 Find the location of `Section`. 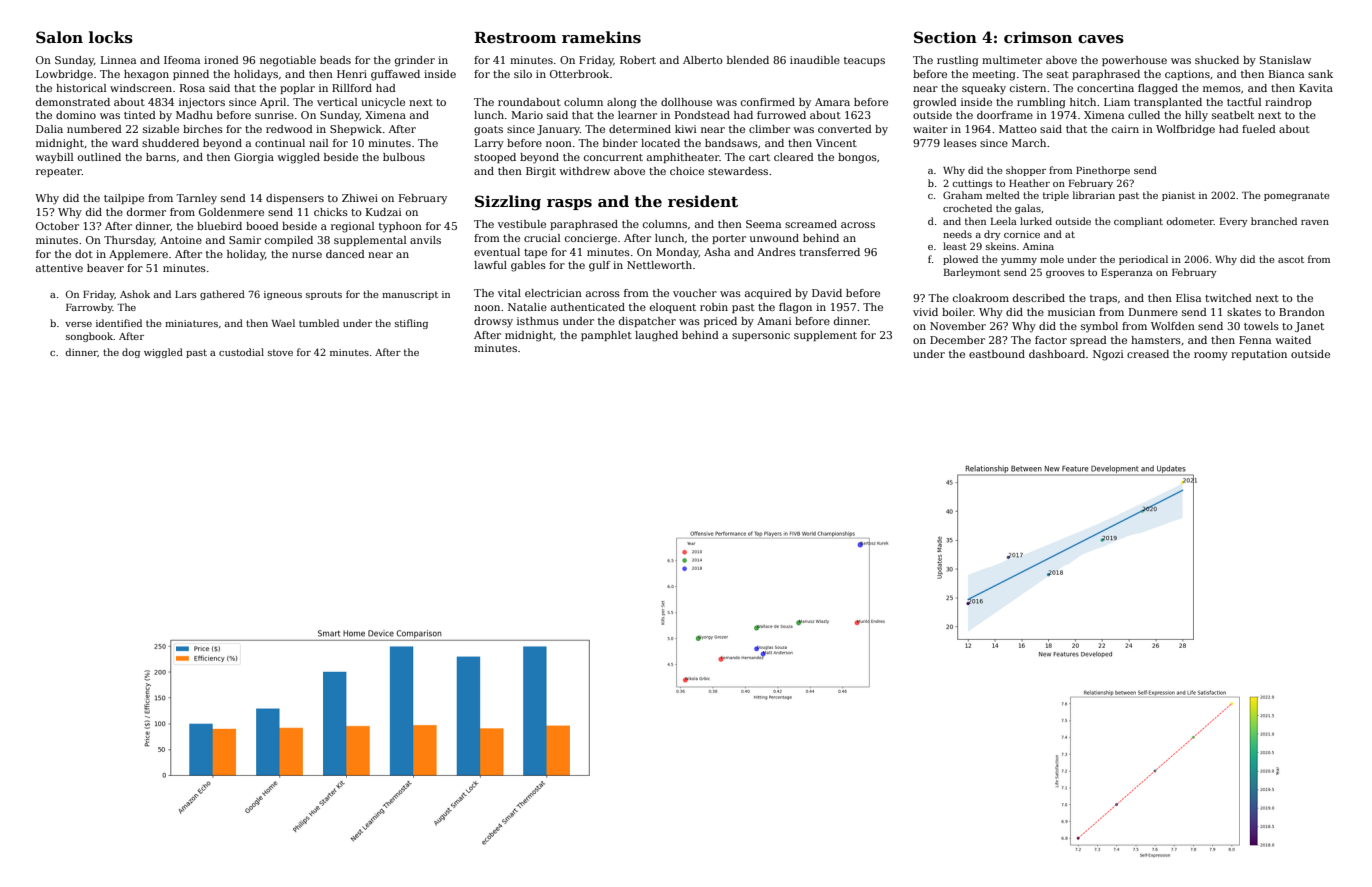

Section is located at coordinates (945, 37).
